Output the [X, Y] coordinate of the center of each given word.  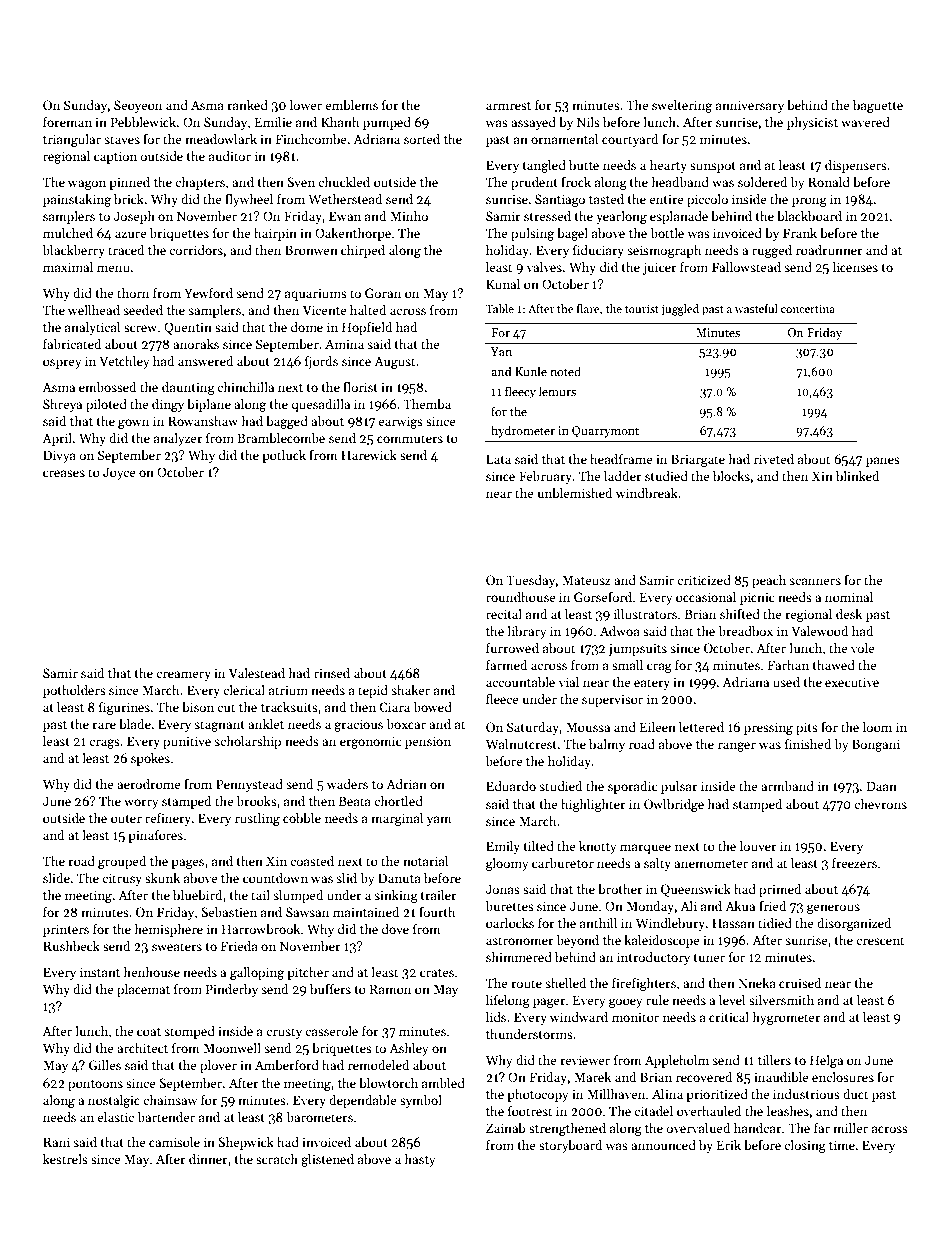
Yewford [208, 293]
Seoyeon [138, 106]
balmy [607, 745]
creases [64, 473]
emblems [351, 105]
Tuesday [530, 581]
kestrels [65, 1159]
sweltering [682, 106]
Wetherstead [345, 199]
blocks [731, 476]
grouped [122, 862]
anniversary [750, 106]
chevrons [880, 804]
